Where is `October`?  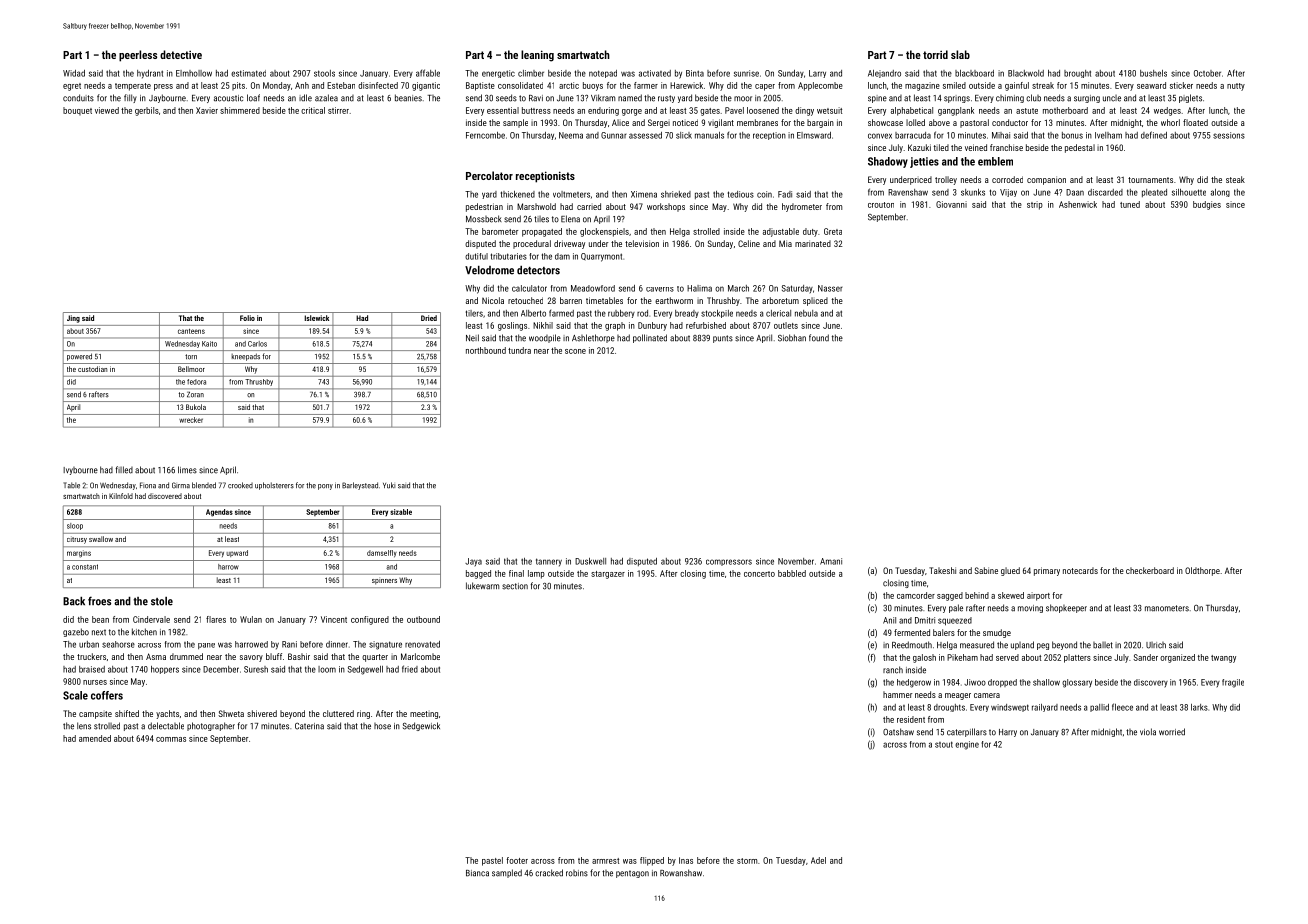
October is located at coordinates (1207, 73).
